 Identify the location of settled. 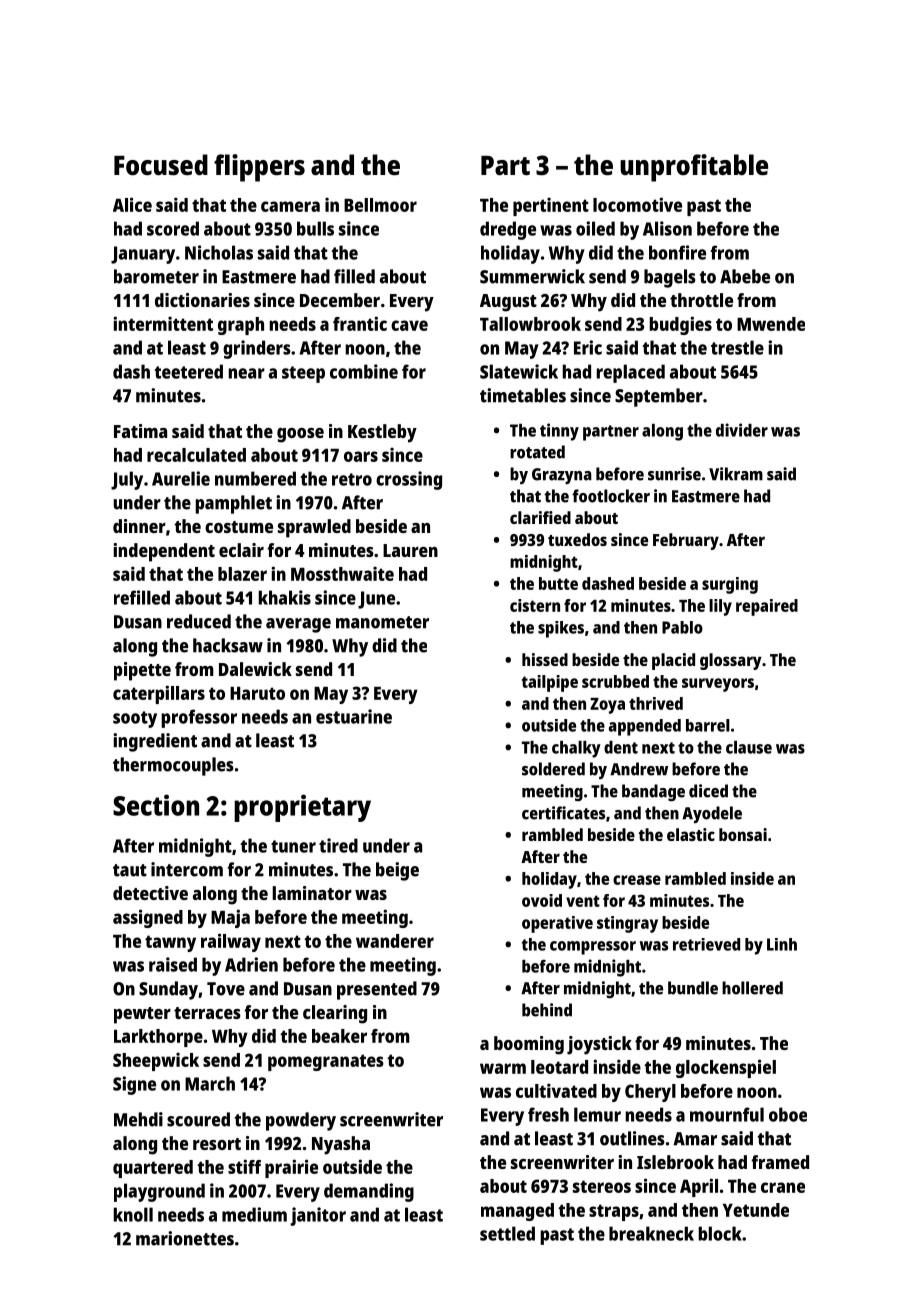
(507, 1233).
